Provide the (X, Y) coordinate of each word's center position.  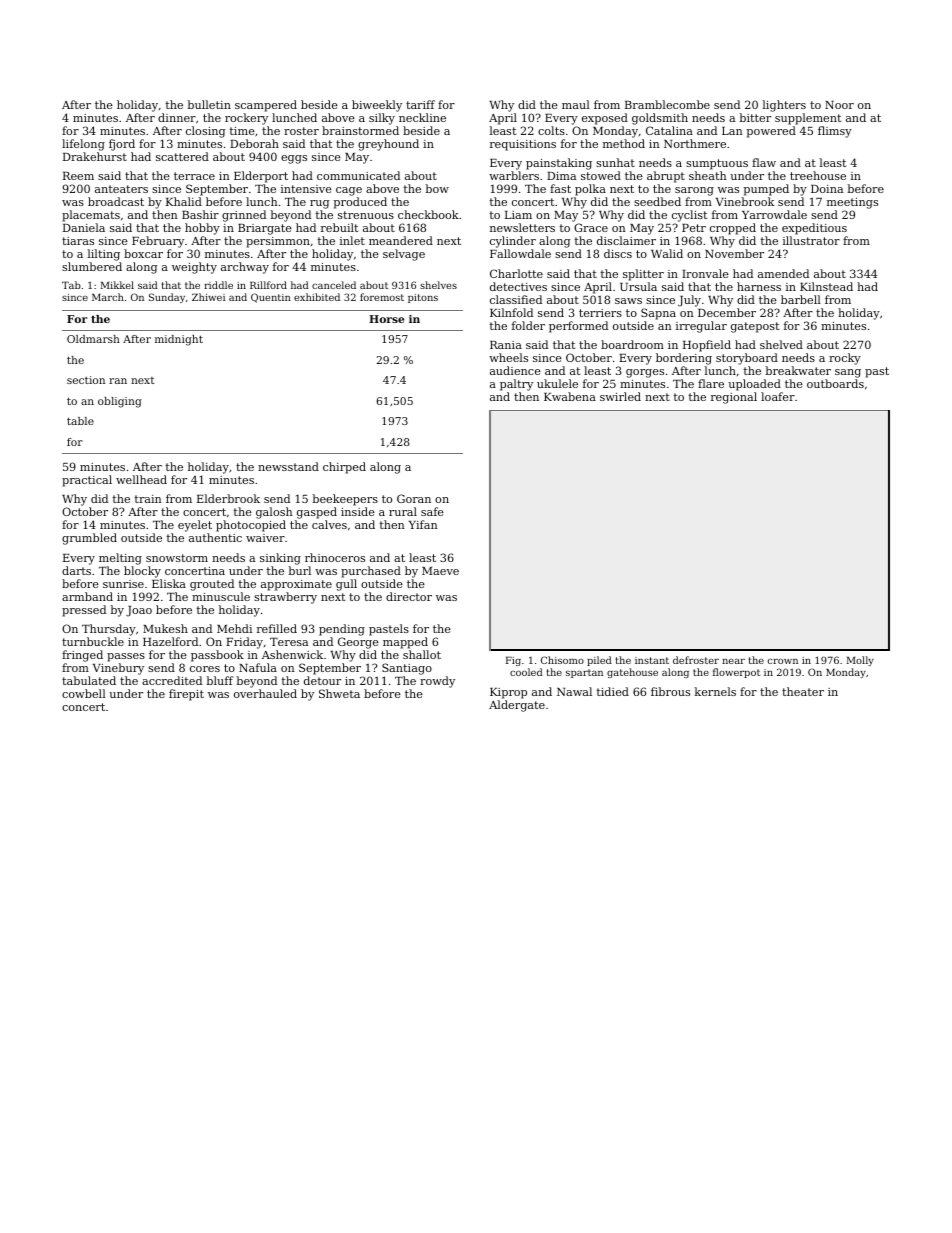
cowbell (84, 693)
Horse (386, 319)
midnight (179, 340)
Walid (667, 253)
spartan (584, 673)
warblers (514, 175)
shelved (781, 344)
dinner (177, 117)
